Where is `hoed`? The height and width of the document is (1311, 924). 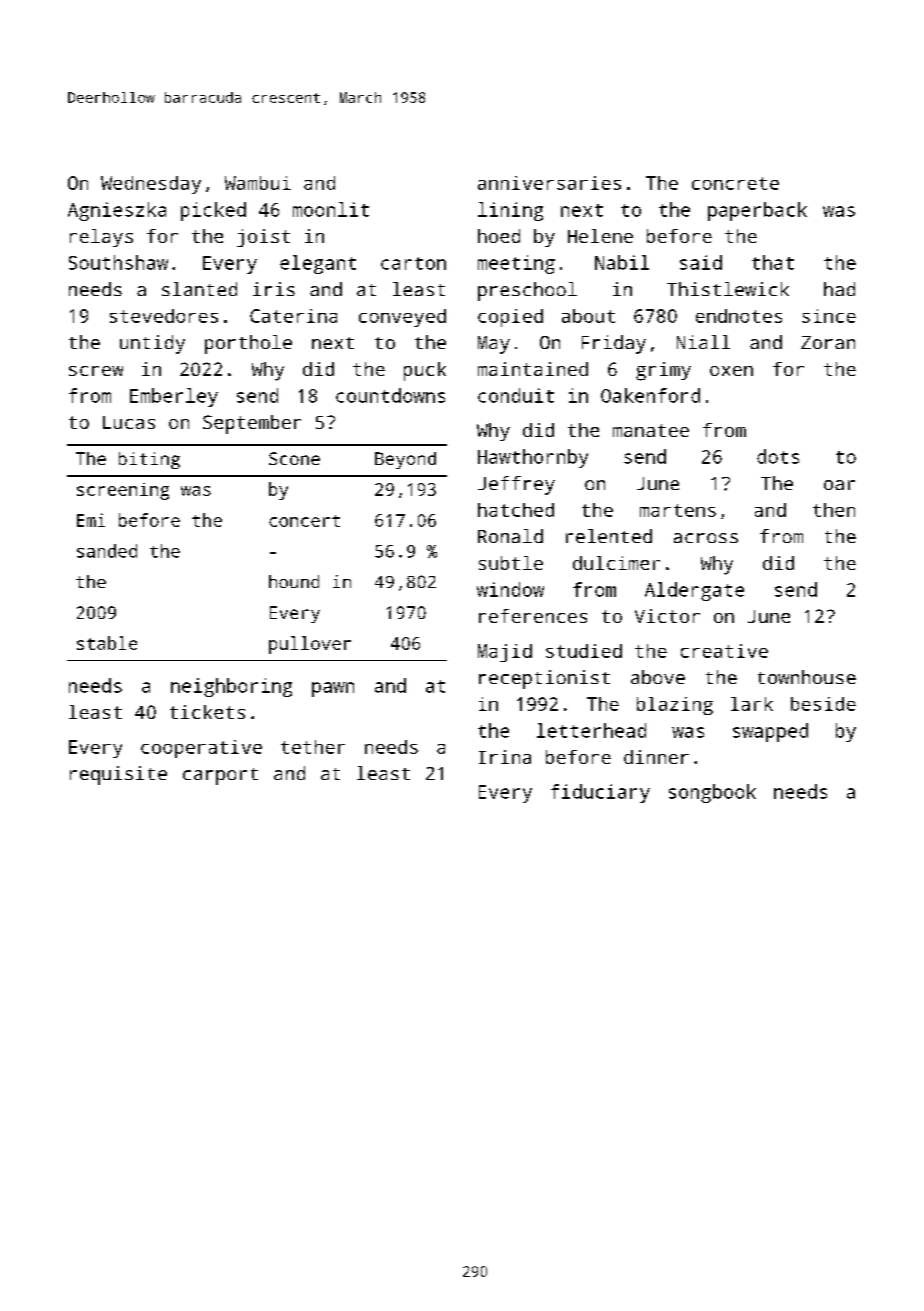 hoed is located at coordinates (499, 236).
